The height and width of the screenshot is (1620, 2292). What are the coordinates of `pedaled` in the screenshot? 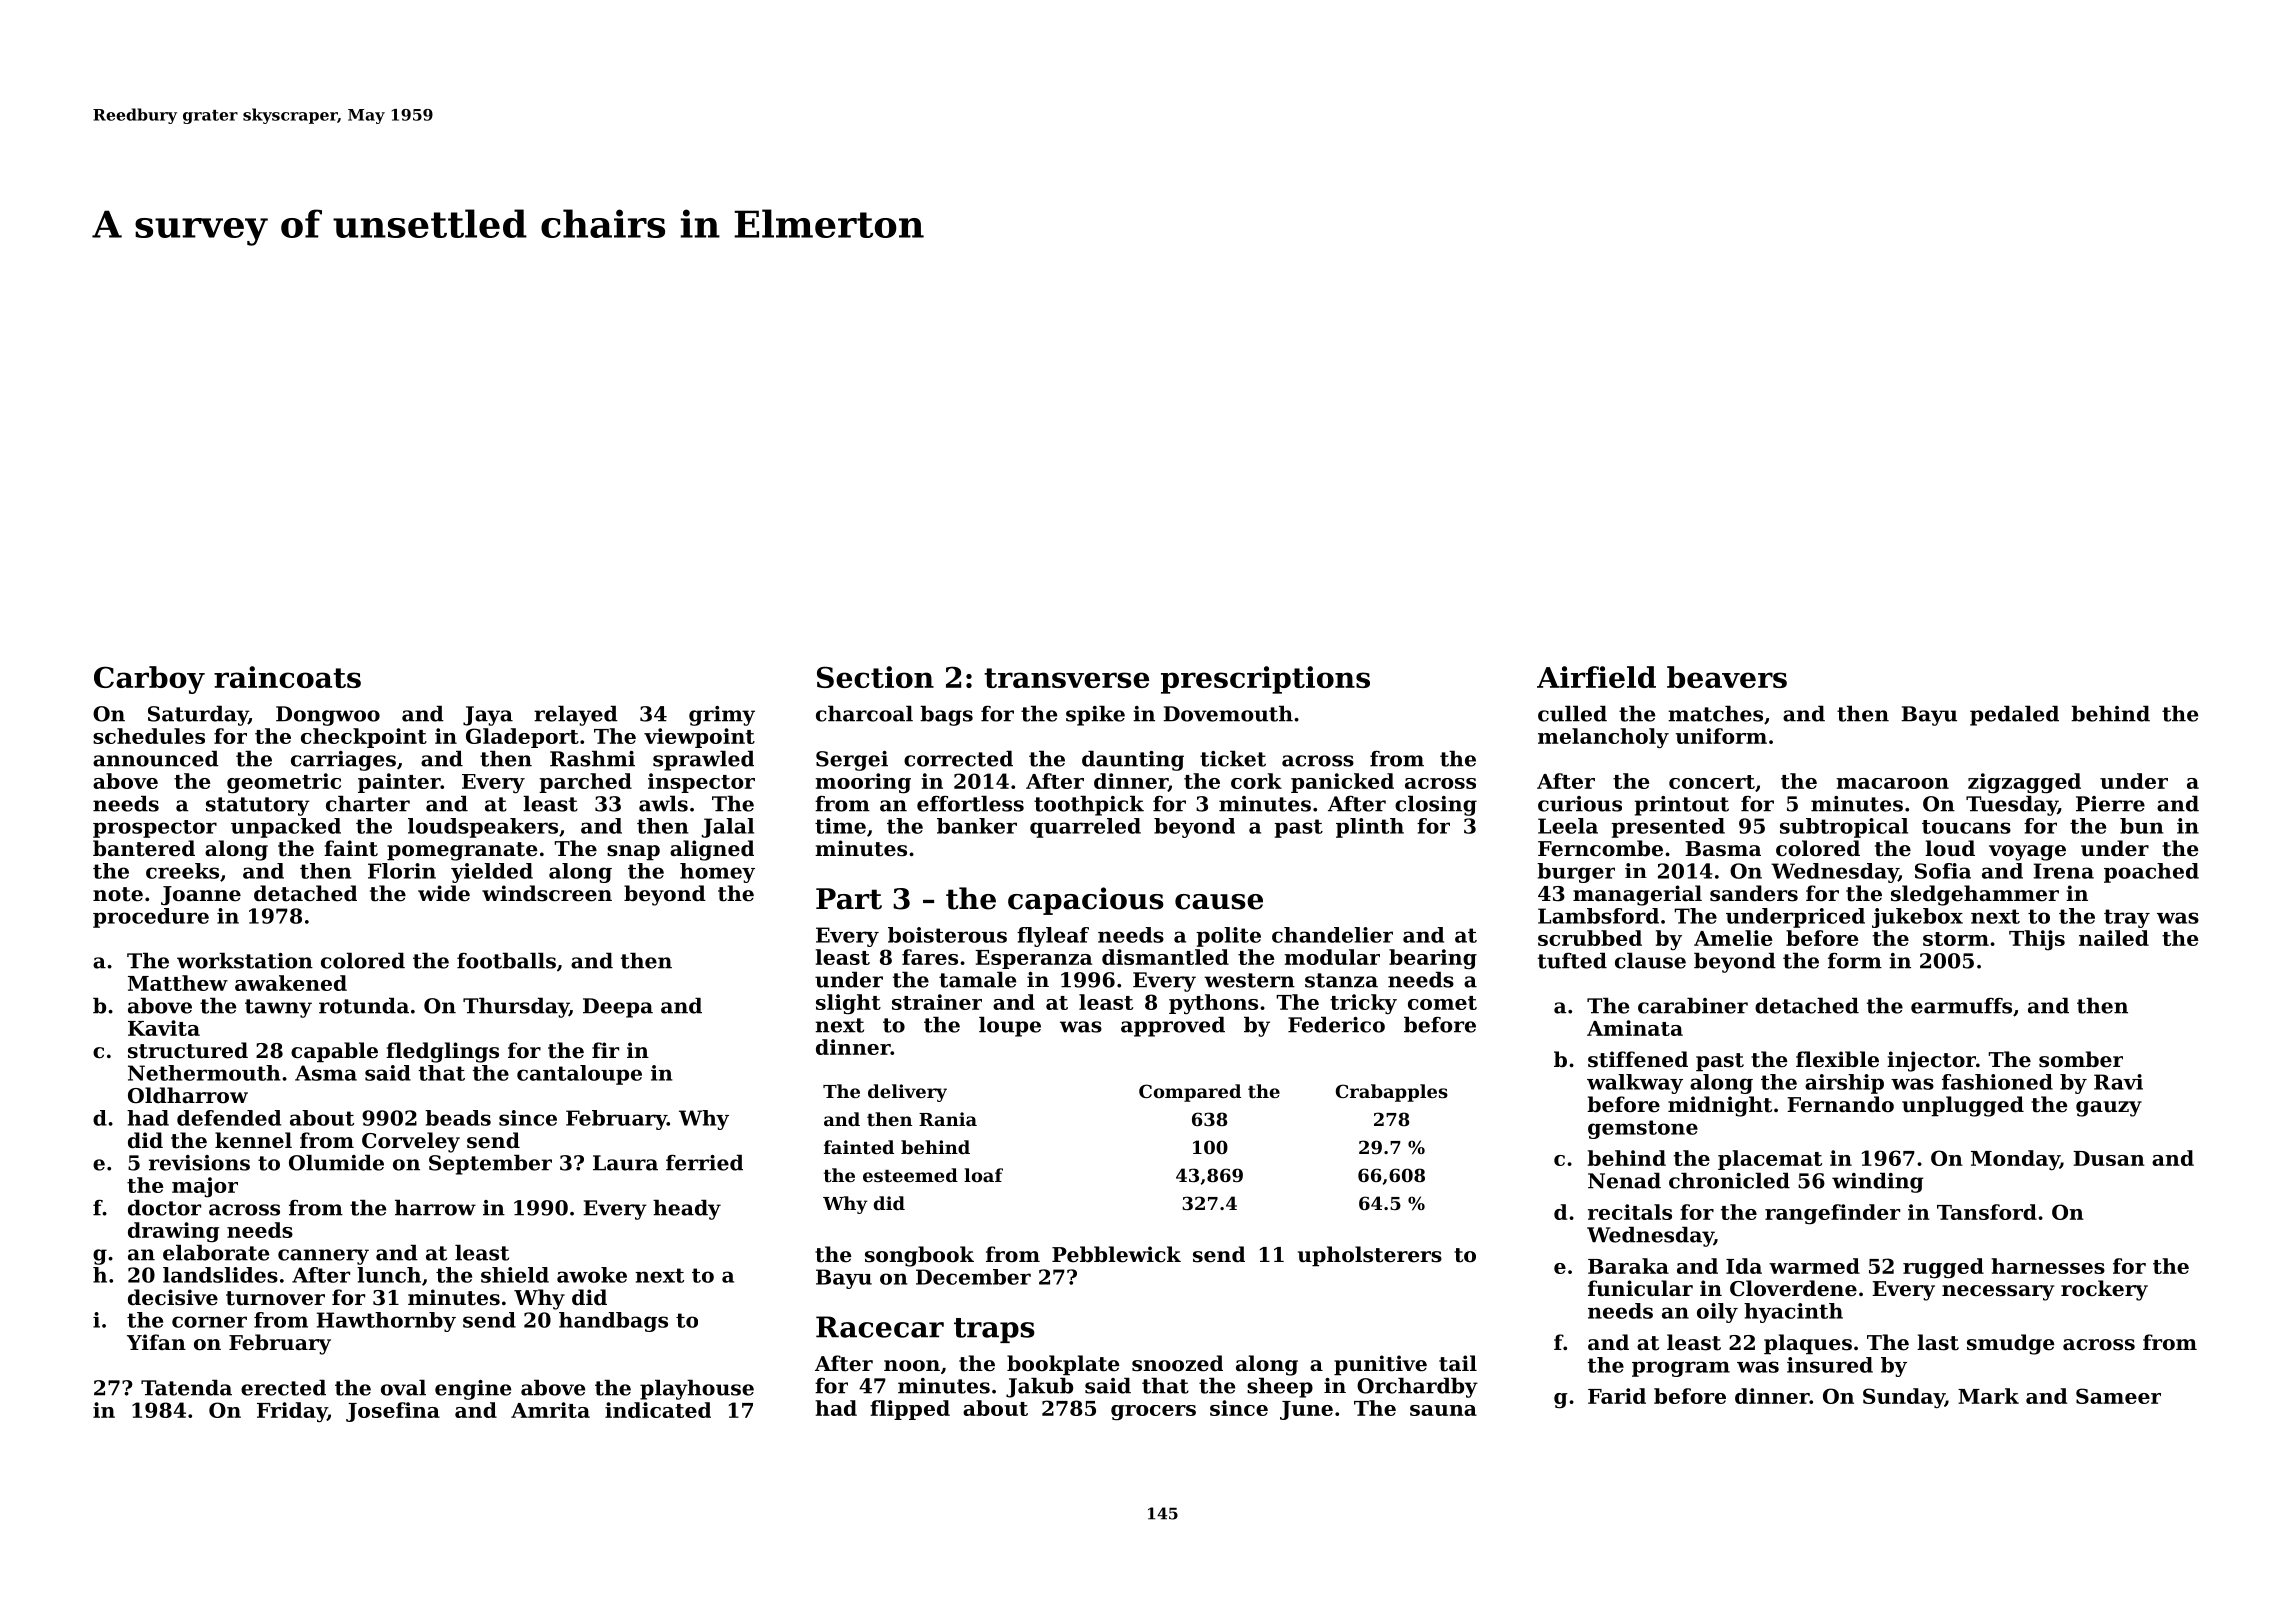 It's located at (2014, 715).
